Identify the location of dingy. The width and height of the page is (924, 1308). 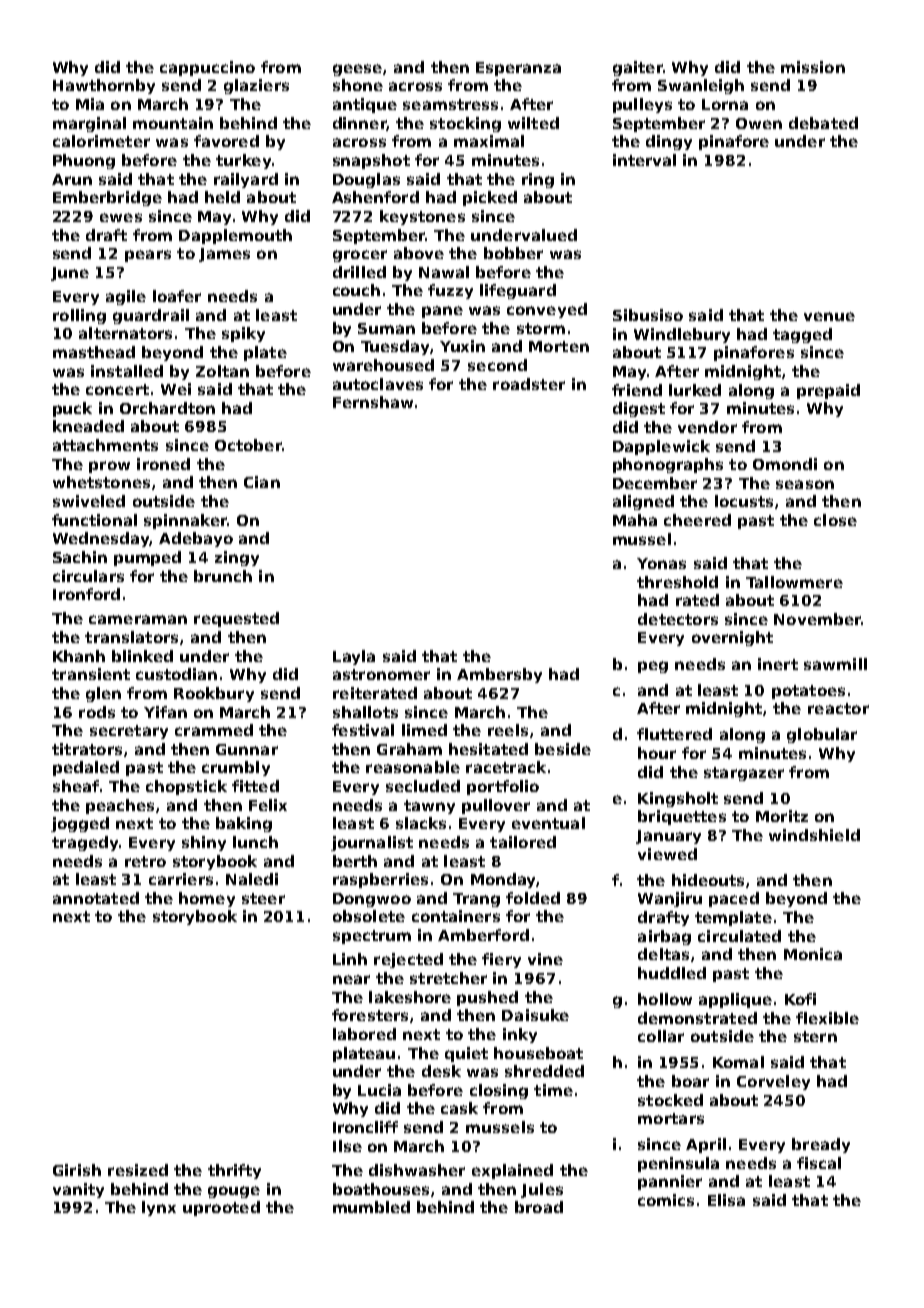
(669, 142).
